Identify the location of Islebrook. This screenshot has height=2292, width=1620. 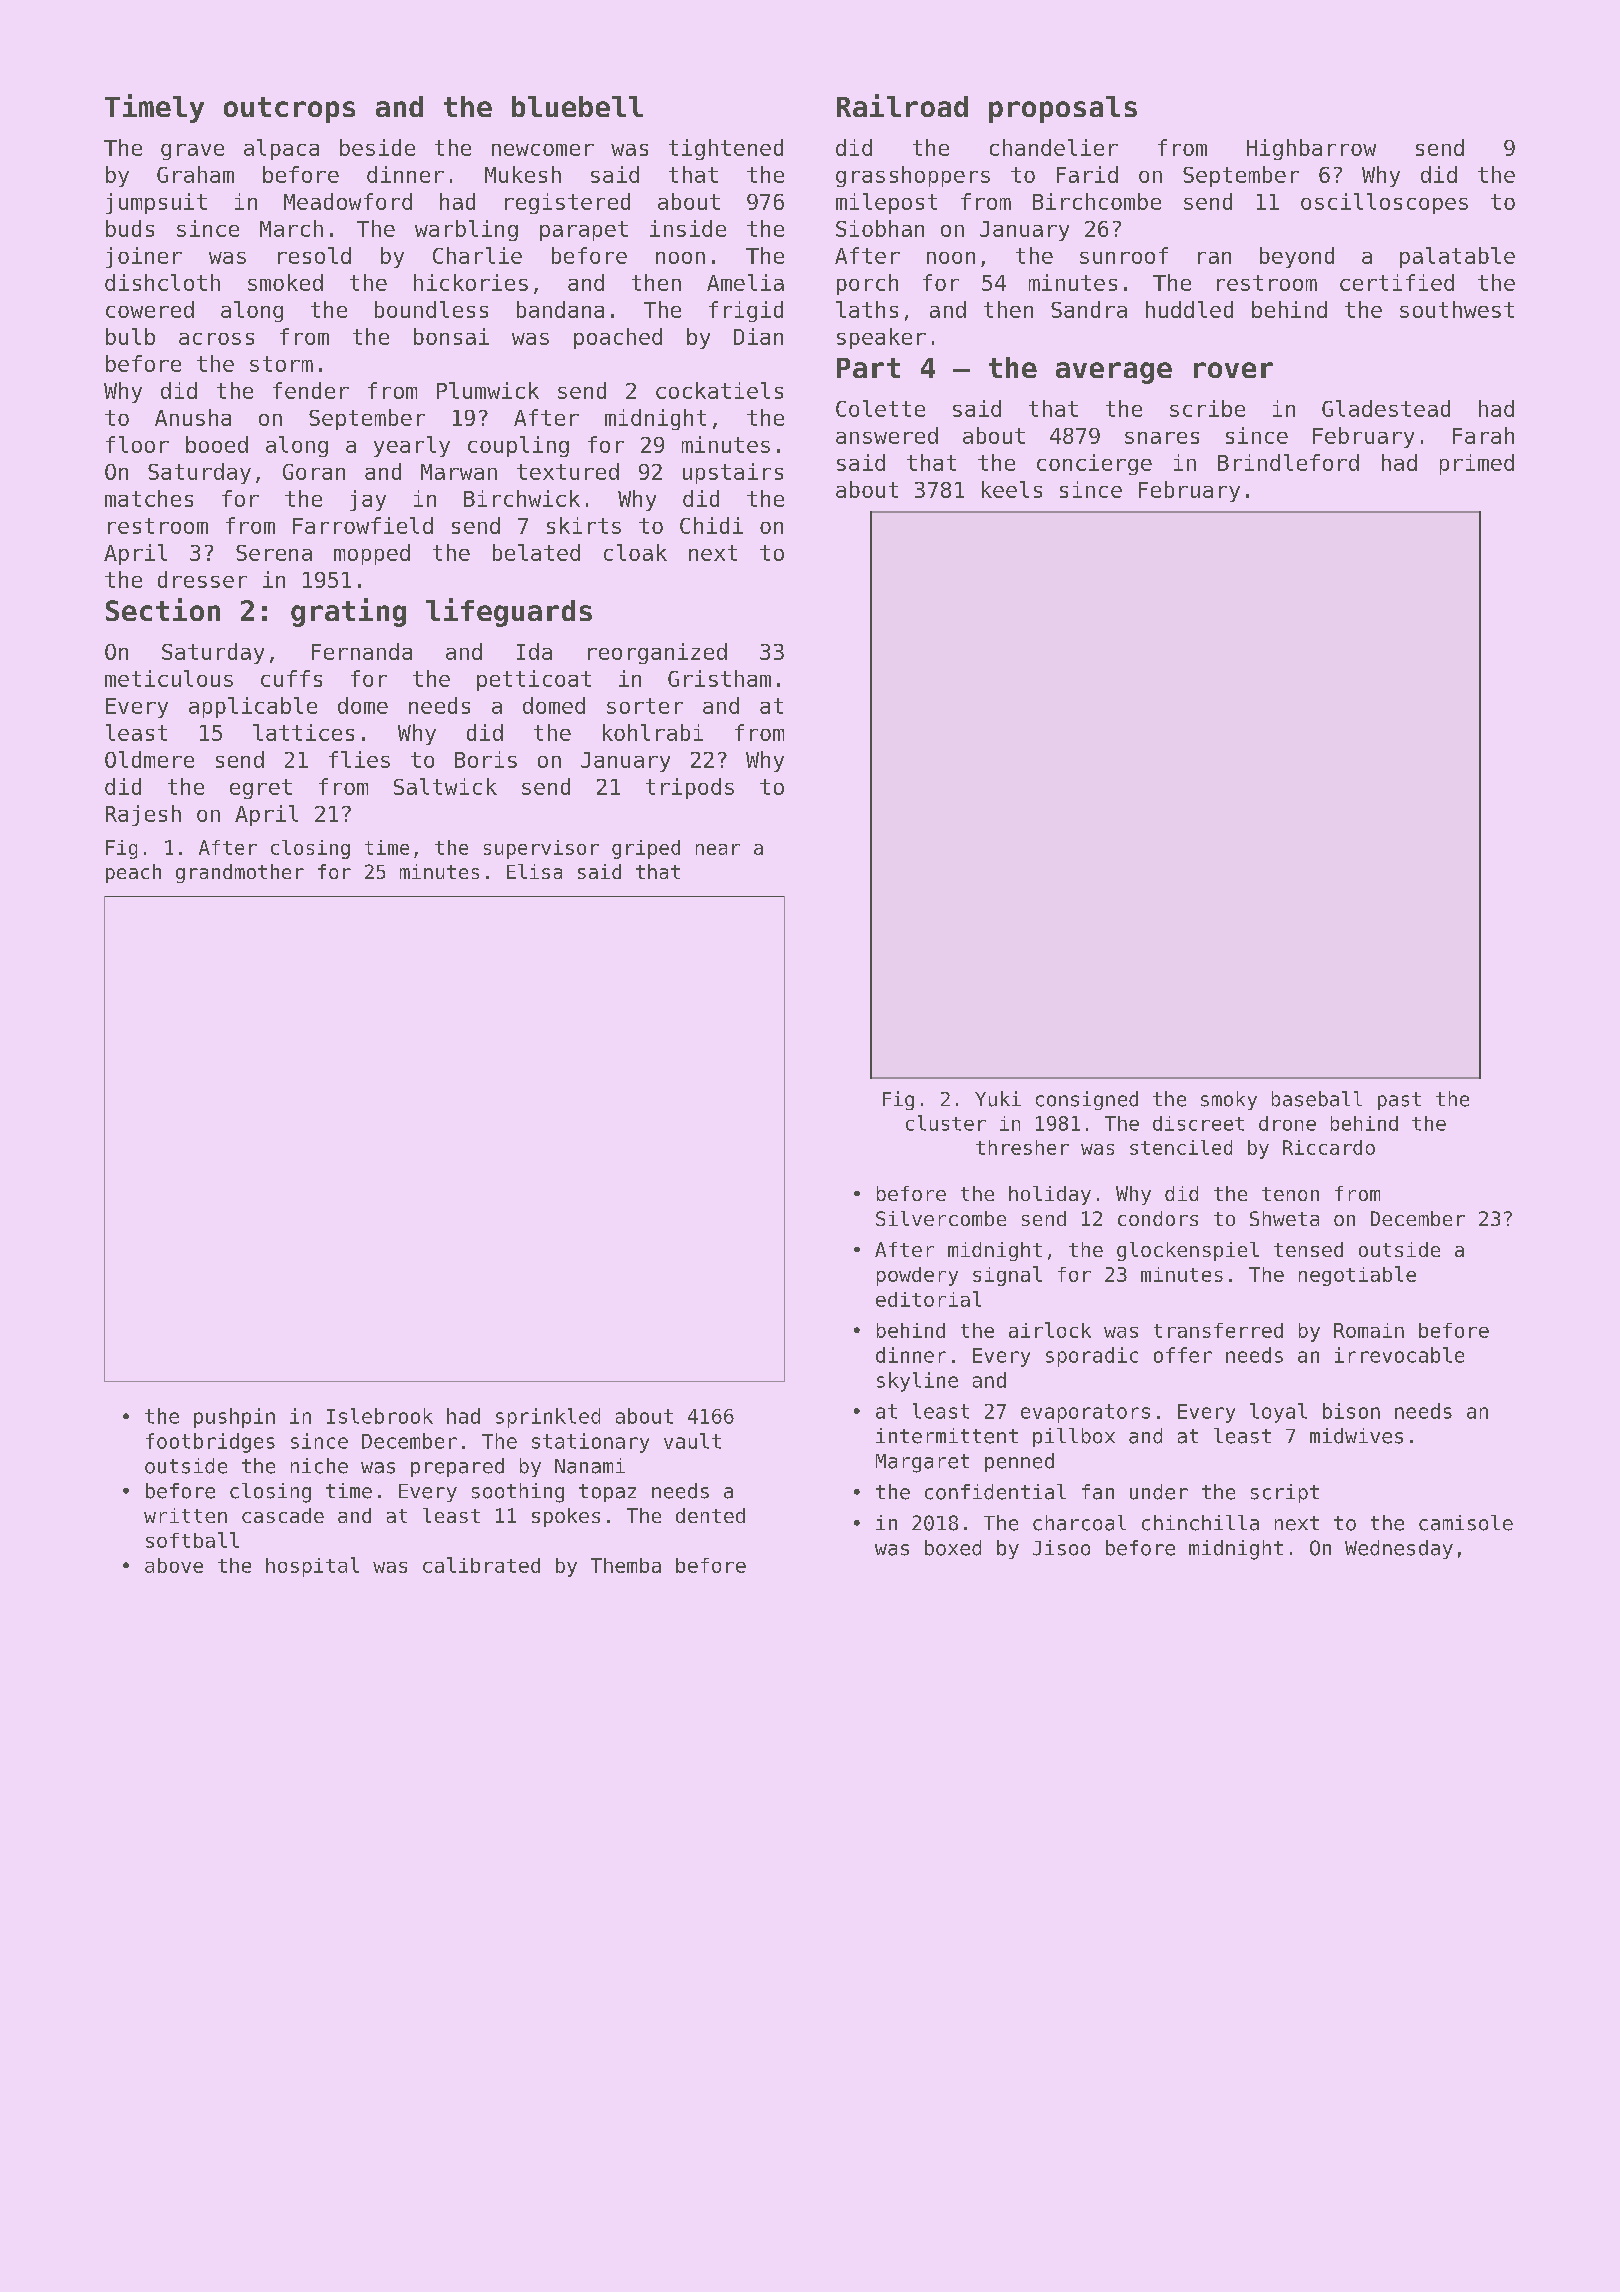
(380, 1416).
